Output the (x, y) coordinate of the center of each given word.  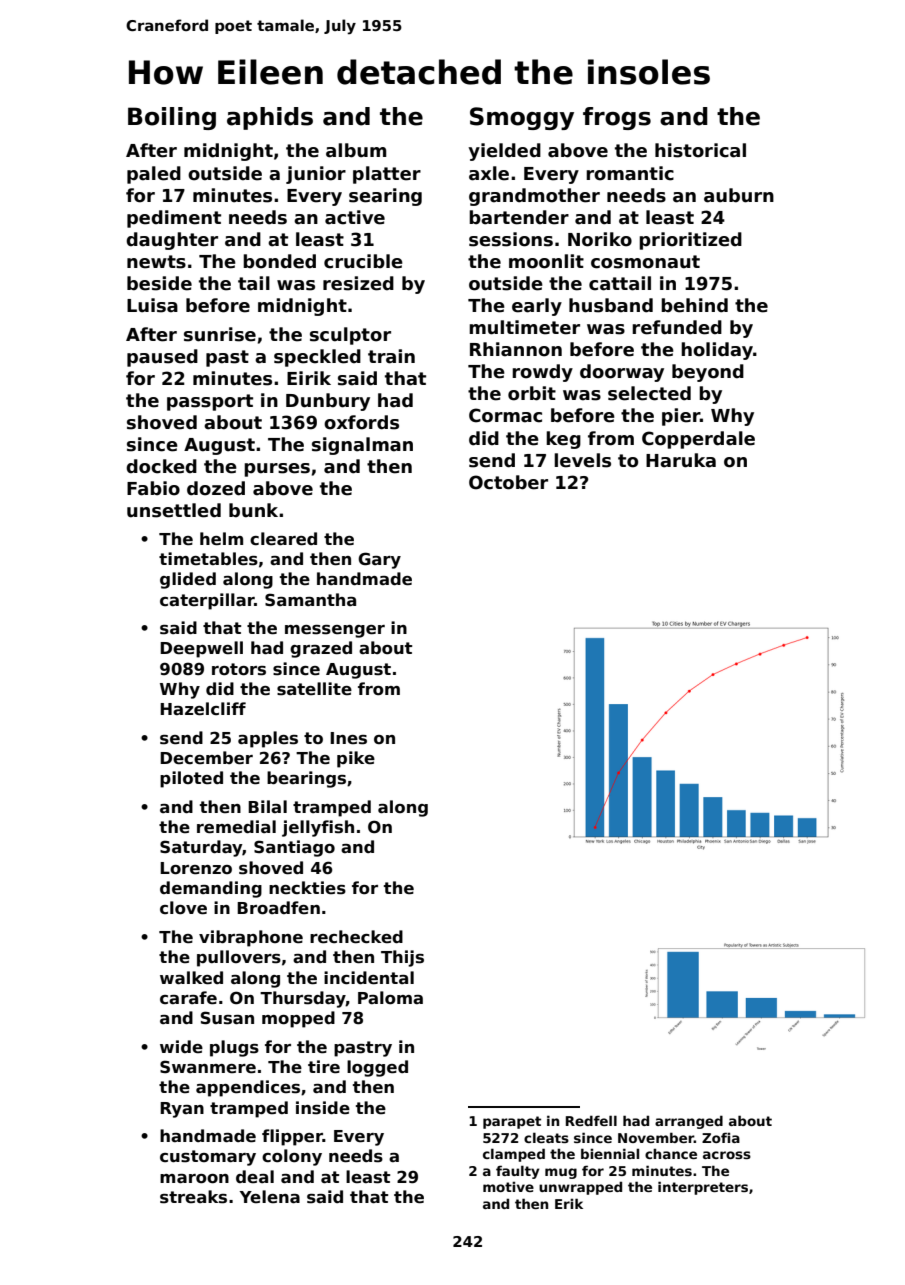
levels (582, 460)
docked (161, 466)
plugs (234, 1048)
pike (356, 759)
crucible (363, 261)
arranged (689, 1122)
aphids (270, 118)
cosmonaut (645, 262)
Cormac (505, 415)
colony (292, 1157)
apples (268, 739)
